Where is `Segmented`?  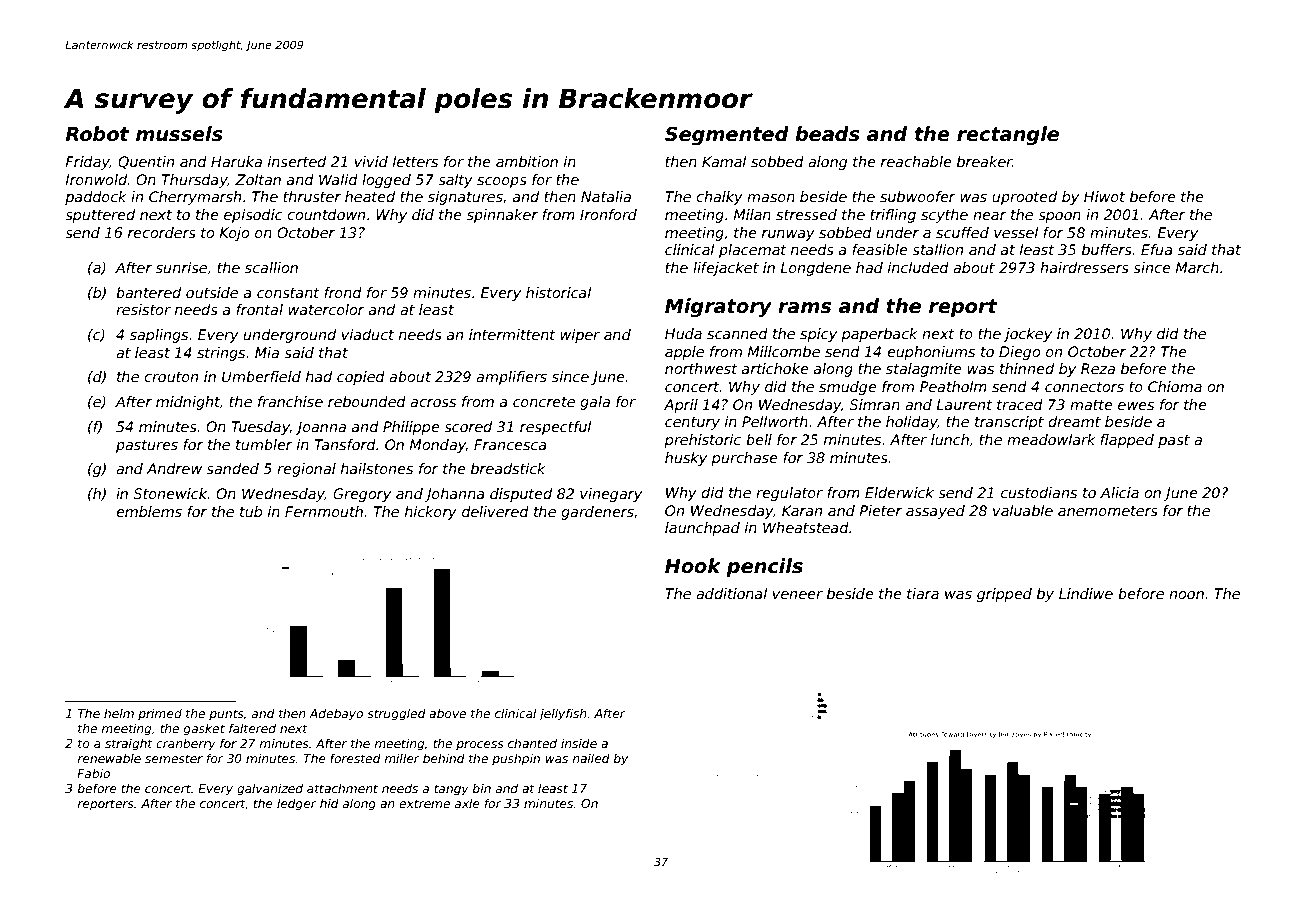
Segmented is located at coordinates (727, 135).
